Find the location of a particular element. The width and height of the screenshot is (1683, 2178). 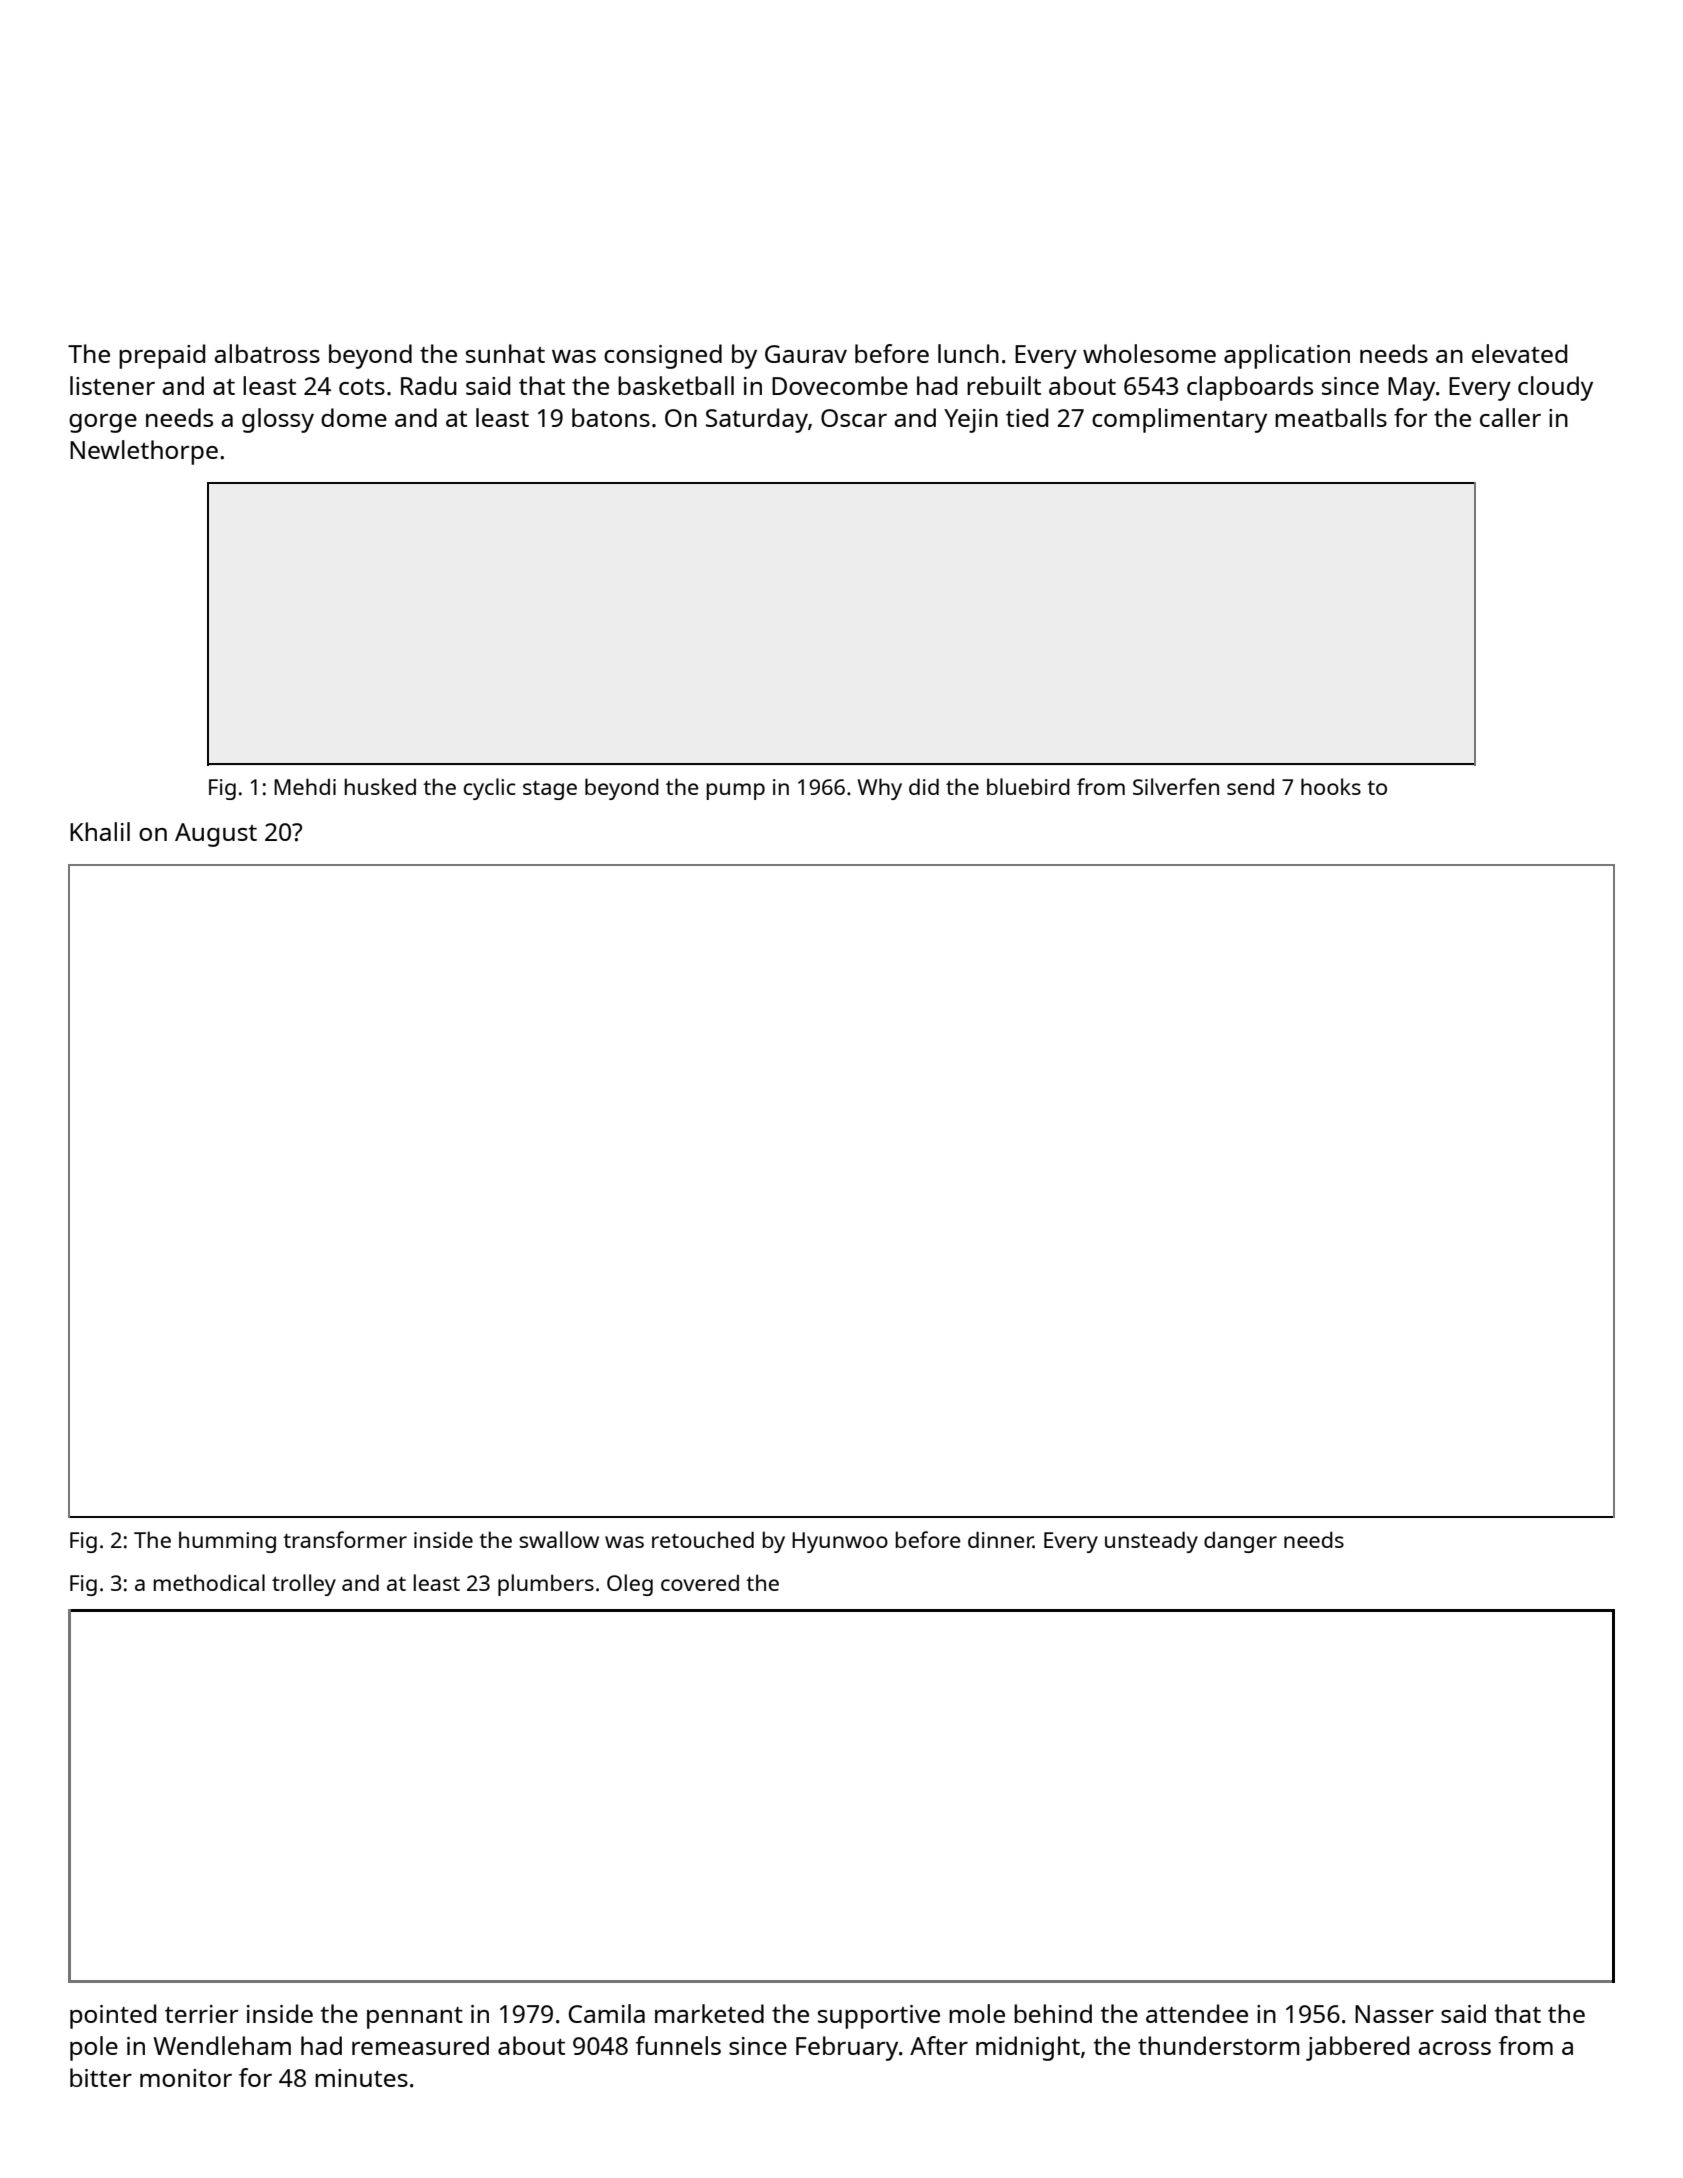

trolley is located at coordinates (304, 1585).
